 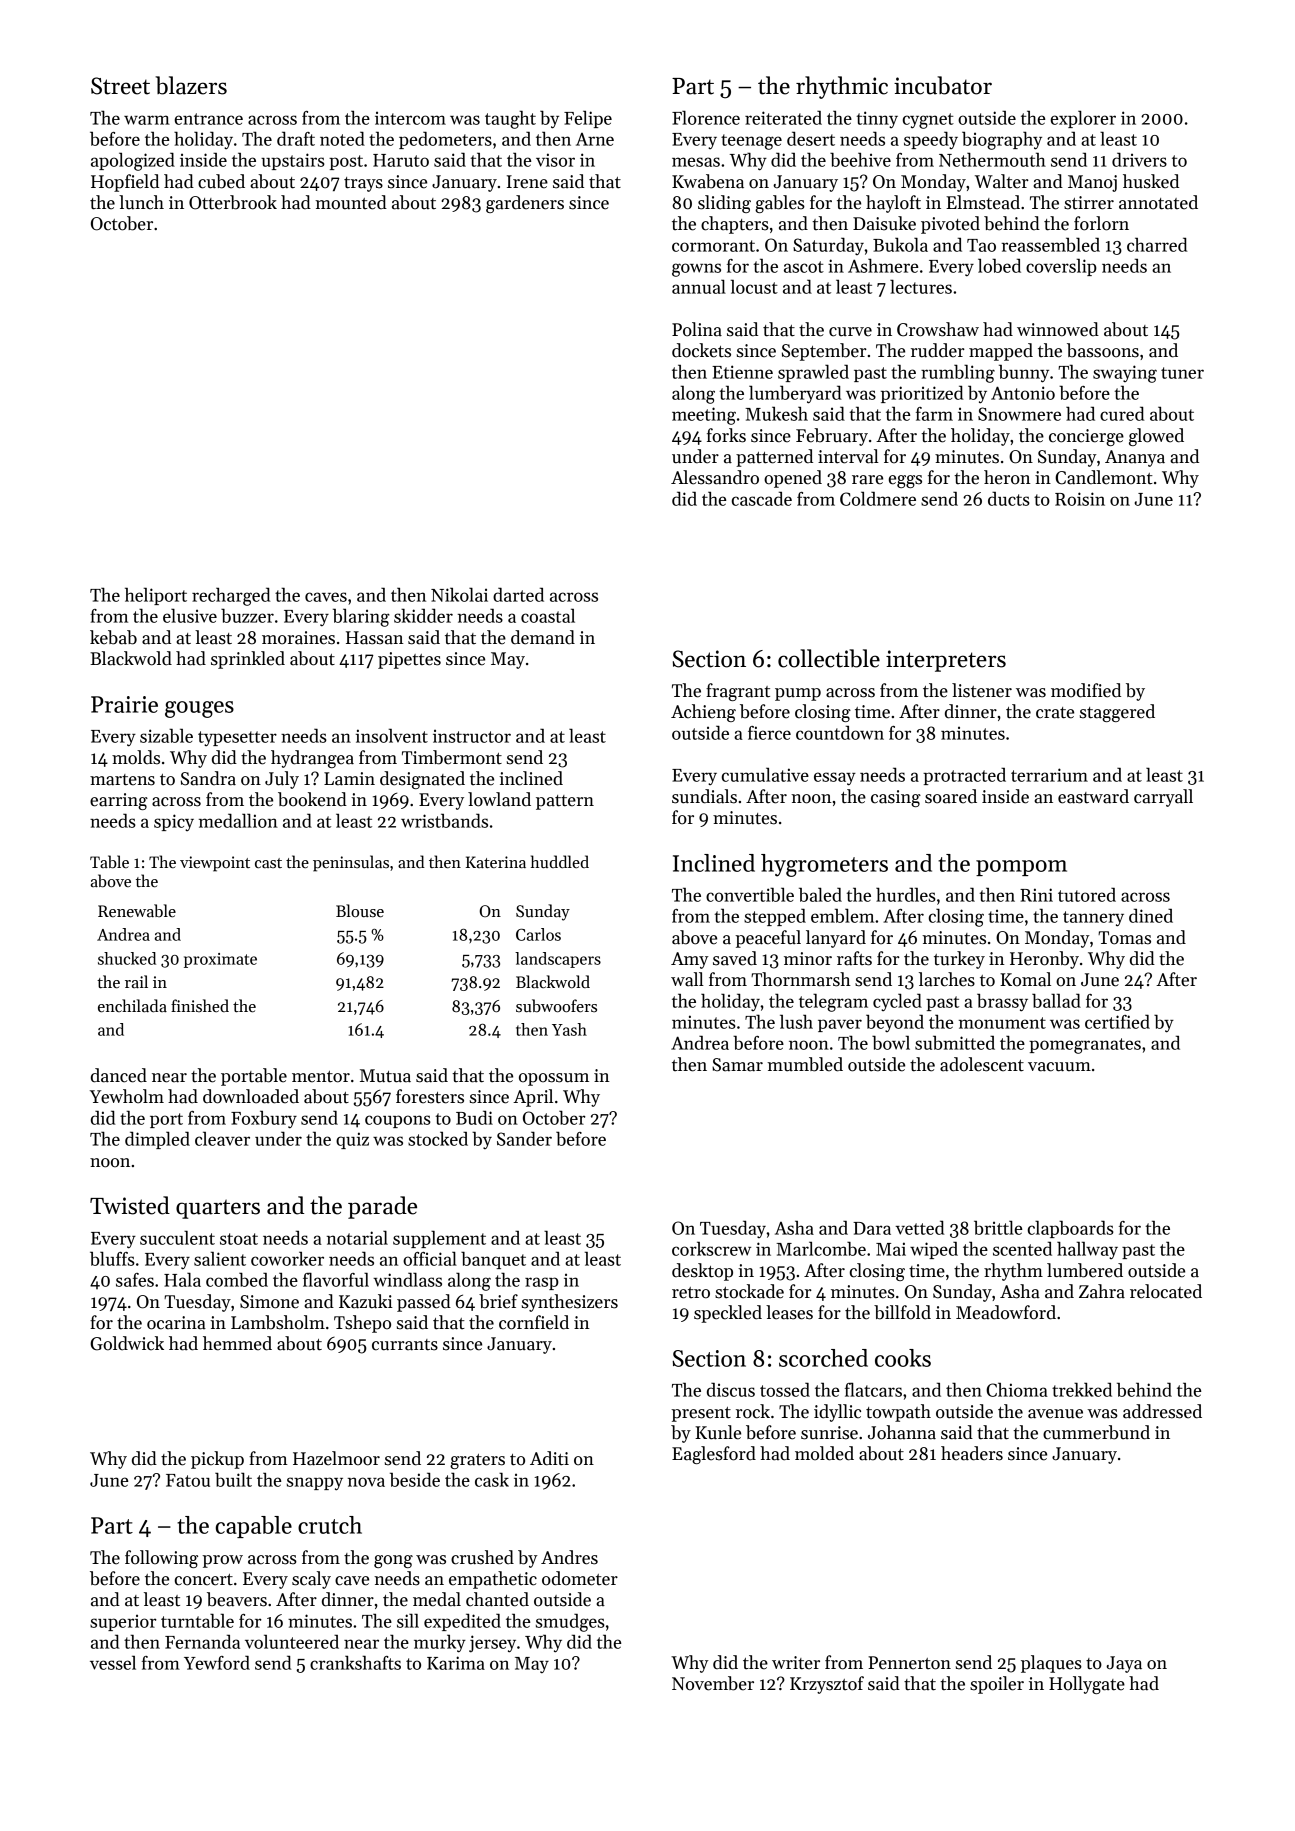 What do you see at coordinates (1021, 868) in the screenshot?
I see `pompom` at bounding box center [1021, 868].
